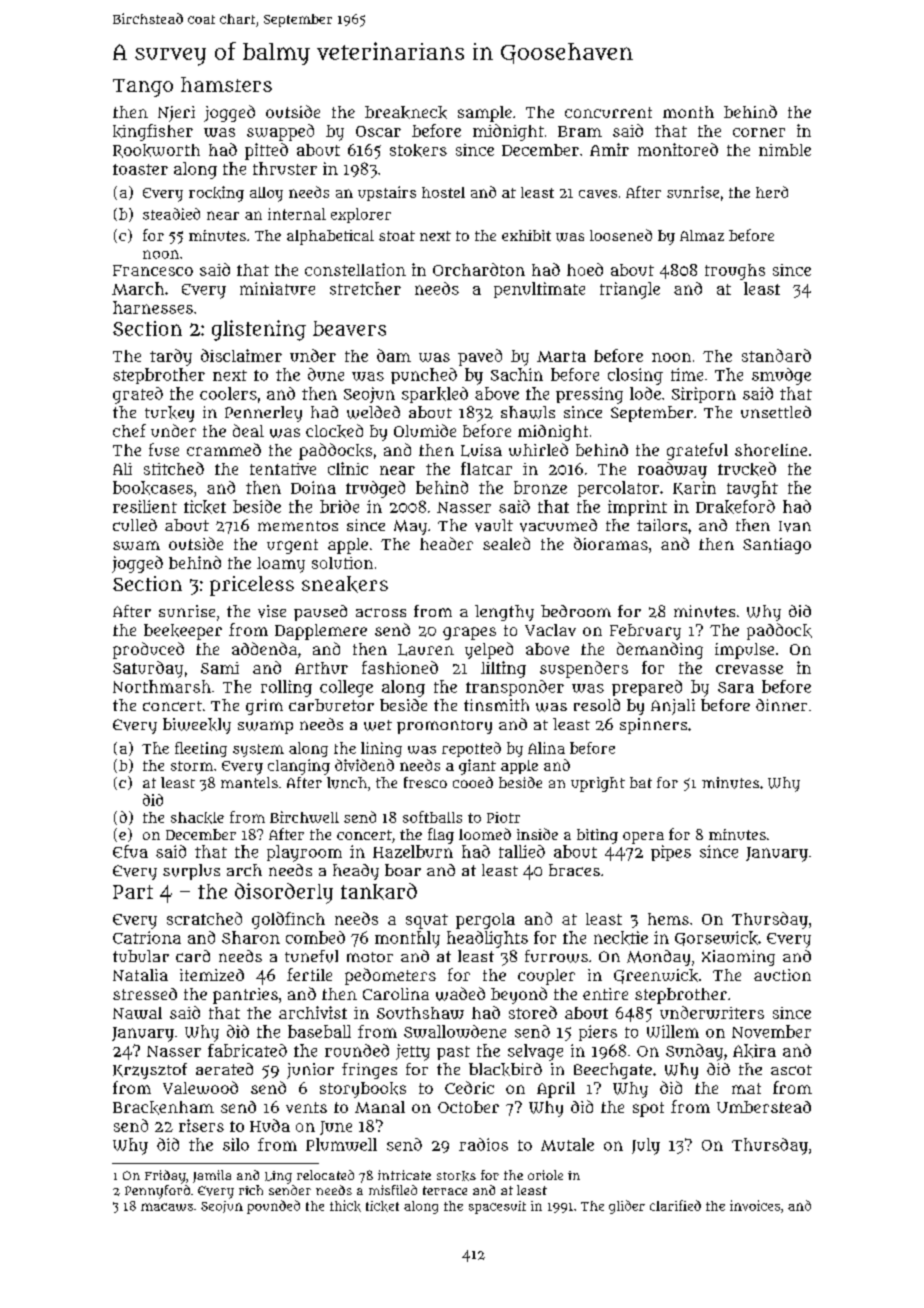 The width and height of the image is (924, 1308). Describe the element at coordinates (537, 834) in the image. I see `inside` at that location.
